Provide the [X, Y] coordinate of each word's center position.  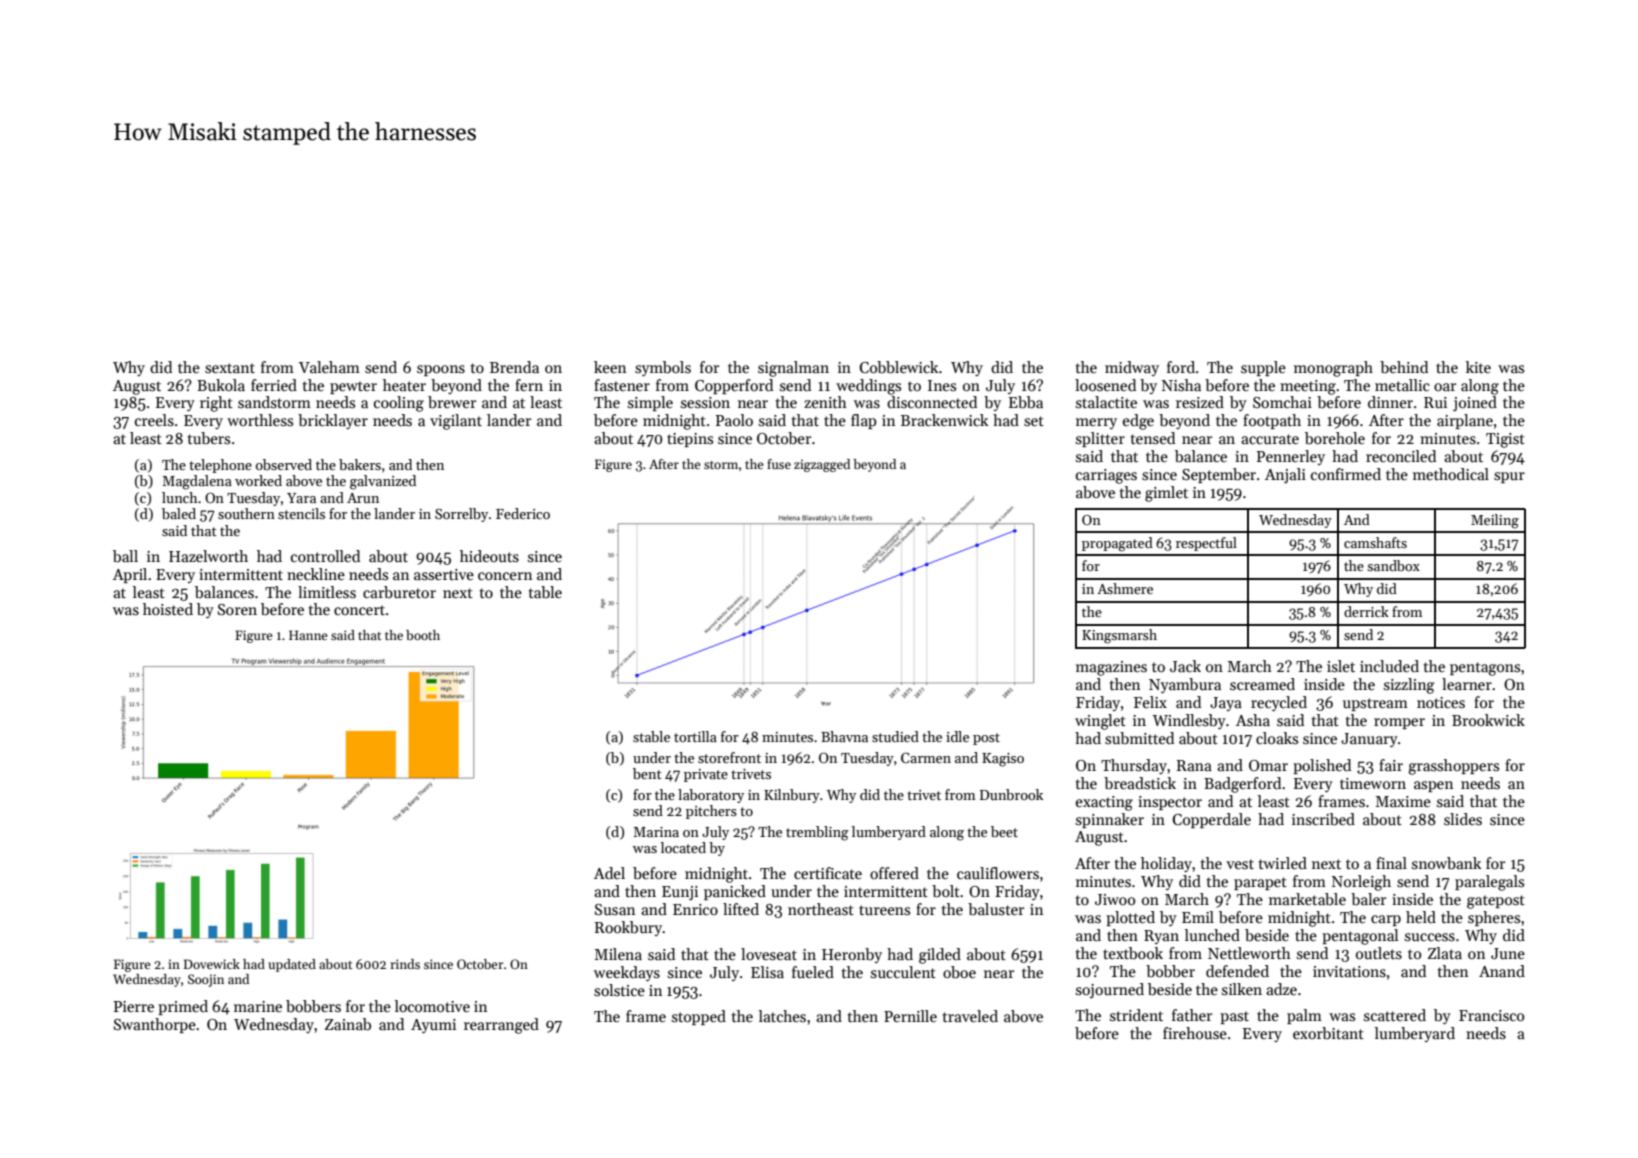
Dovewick [212, 964]
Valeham [329, 367]
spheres [1494, 918]
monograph [1333, 369]
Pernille [910, 1016]
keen [610, 367]
